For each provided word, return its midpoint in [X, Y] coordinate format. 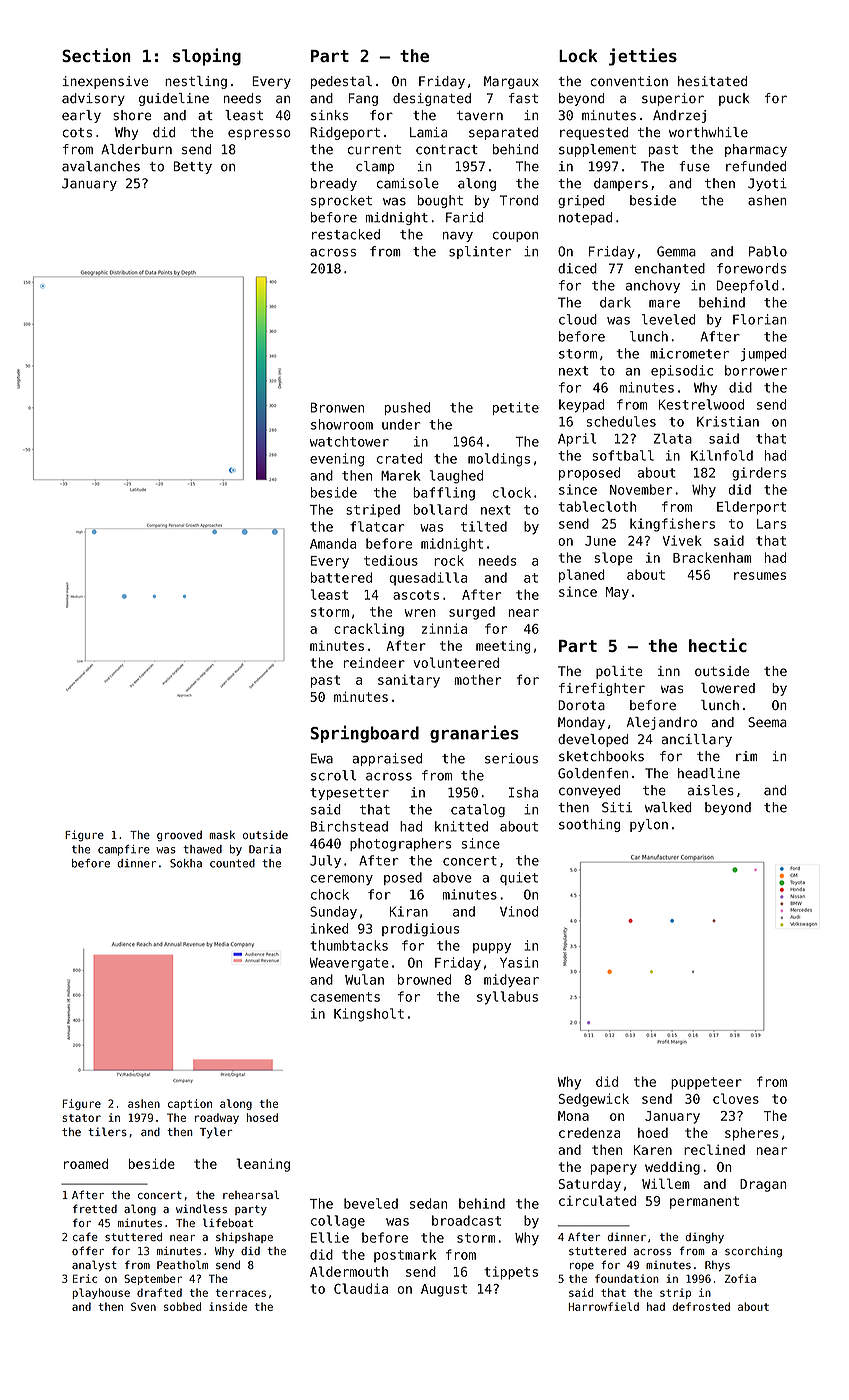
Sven [143, 1306]
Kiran [408, 911]
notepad [585, 218]
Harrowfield [603, 1306]
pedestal [341, 82]
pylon [649, 825]
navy [458, 237]
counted [232, 863]
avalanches [101, 166]
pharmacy [756, 150]
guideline [174, 99]
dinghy [705, 1238]
